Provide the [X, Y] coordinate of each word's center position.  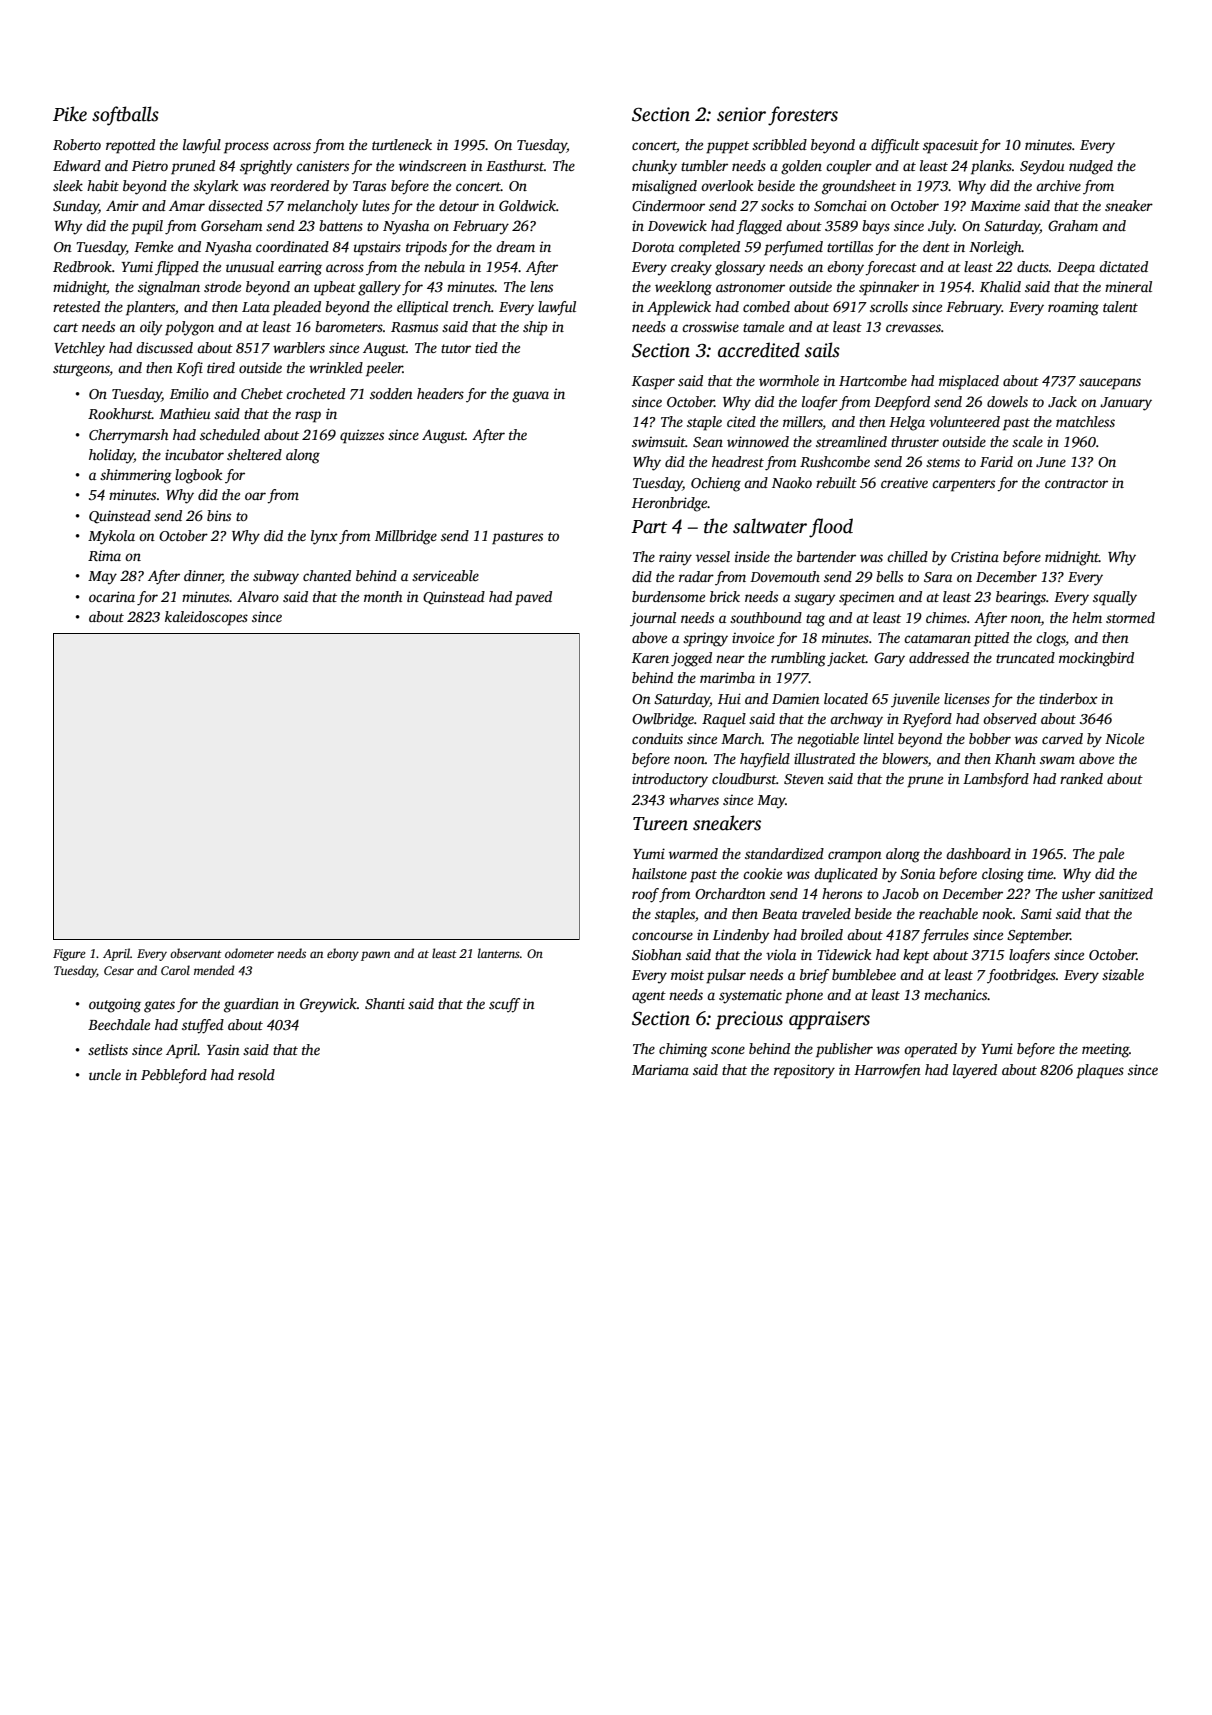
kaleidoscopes [206, 618]
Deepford [902, 403]
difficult [895, 146]
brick [725, 596]
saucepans [1110, 384]
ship [535, 328]
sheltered [254, 454]
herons [842, 893]
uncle [105, 1074]
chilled [907, 556]
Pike [70, 114]
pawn [375, 956]
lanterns [499, 953]
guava [530, 397]
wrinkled [336, 367]
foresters [803, 116]
